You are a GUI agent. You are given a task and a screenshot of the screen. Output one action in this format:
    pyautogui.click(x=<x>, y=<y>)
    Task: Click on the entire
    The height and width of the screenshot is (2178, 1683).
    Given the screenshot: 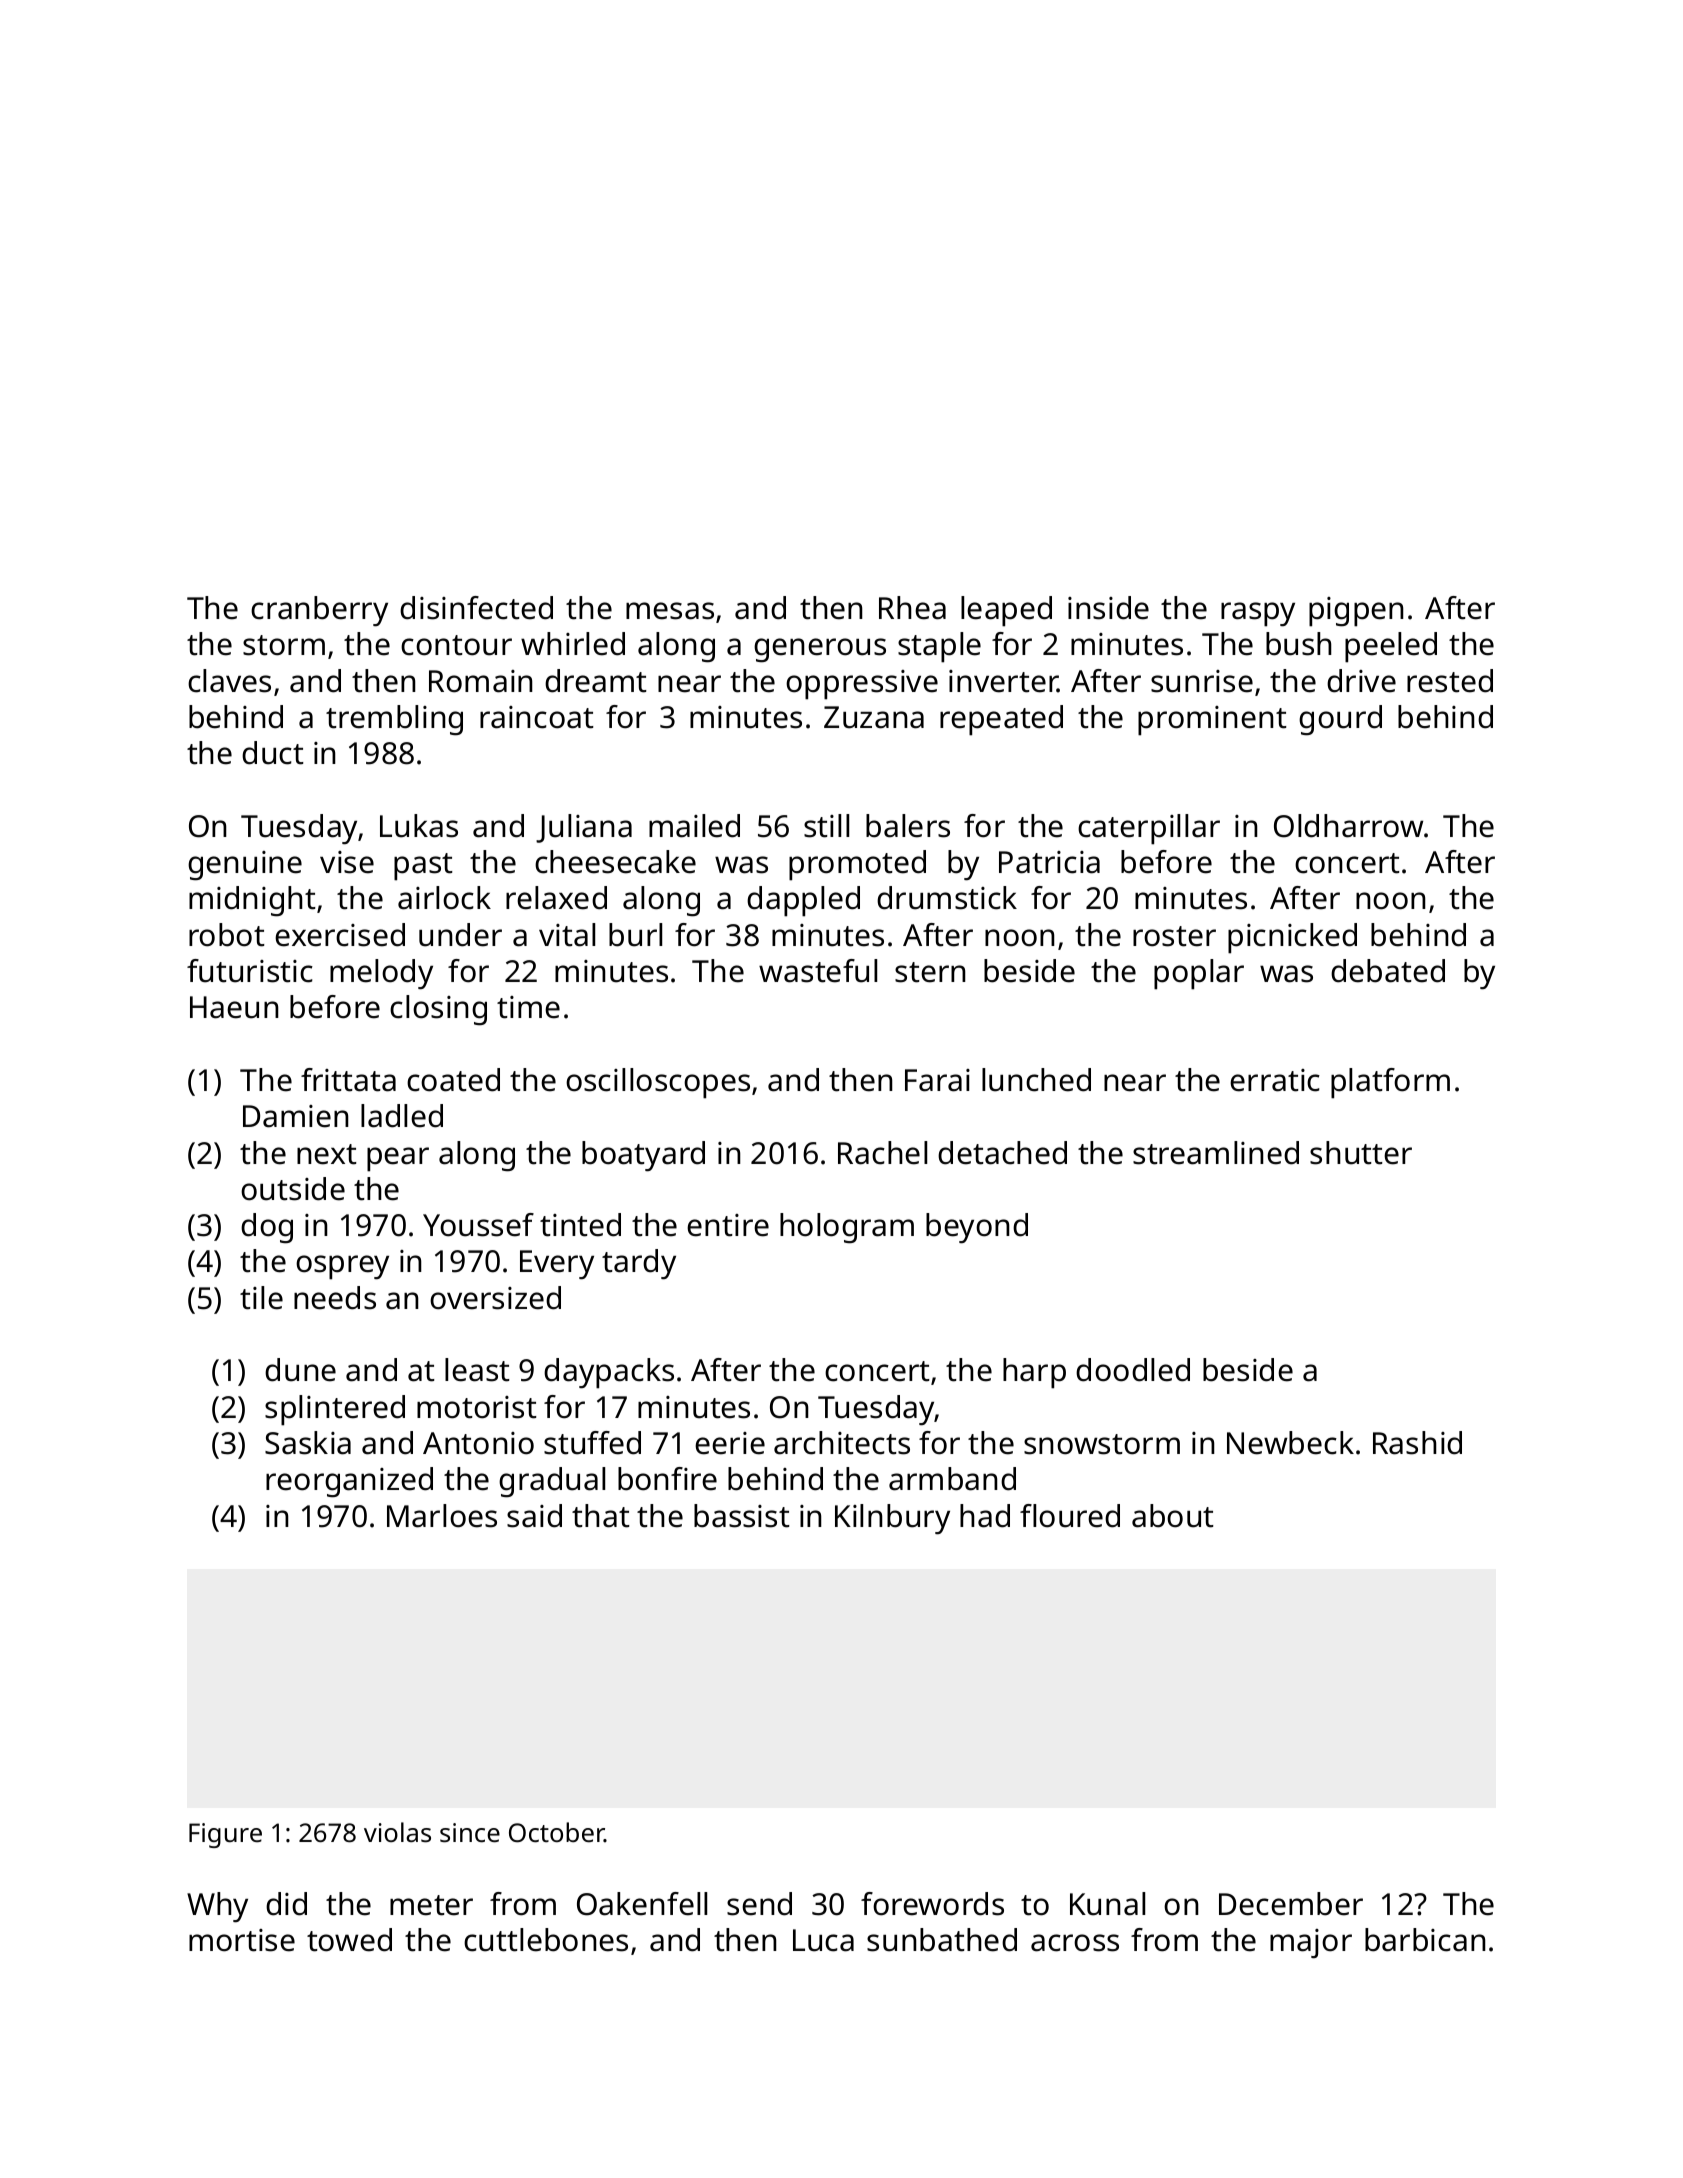 What is the action you would take?
    pyautogui.click(x=728, y=1225)
